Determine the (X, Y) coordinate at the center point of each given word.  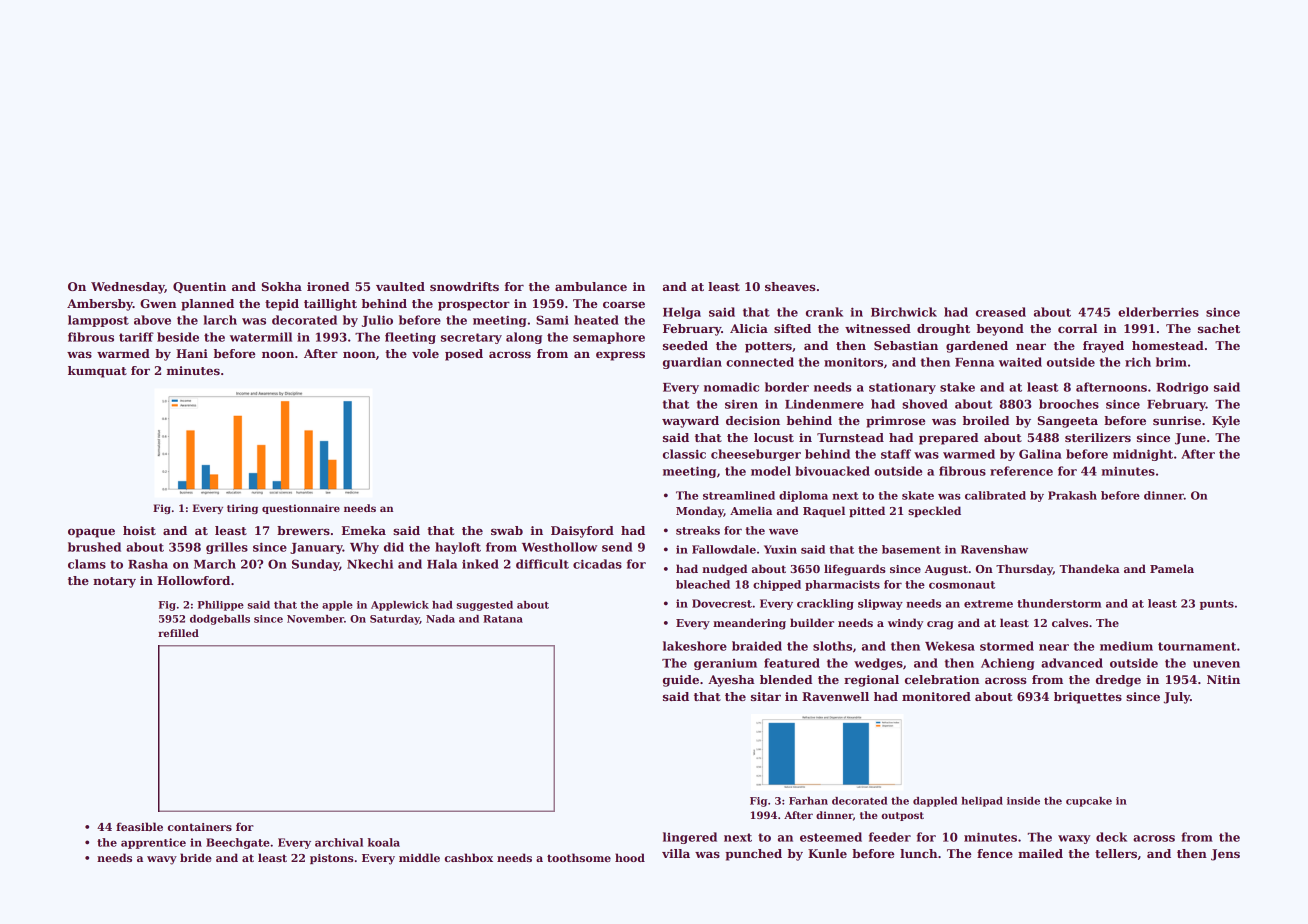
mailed (1040, 853)
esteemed (831, 837)
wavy (162, 860)
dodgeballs (220, 620)
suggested (485, 606)
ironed (328, 286)
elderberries (1158, 312)
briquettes (1088, 698)
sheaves (790, 286)
